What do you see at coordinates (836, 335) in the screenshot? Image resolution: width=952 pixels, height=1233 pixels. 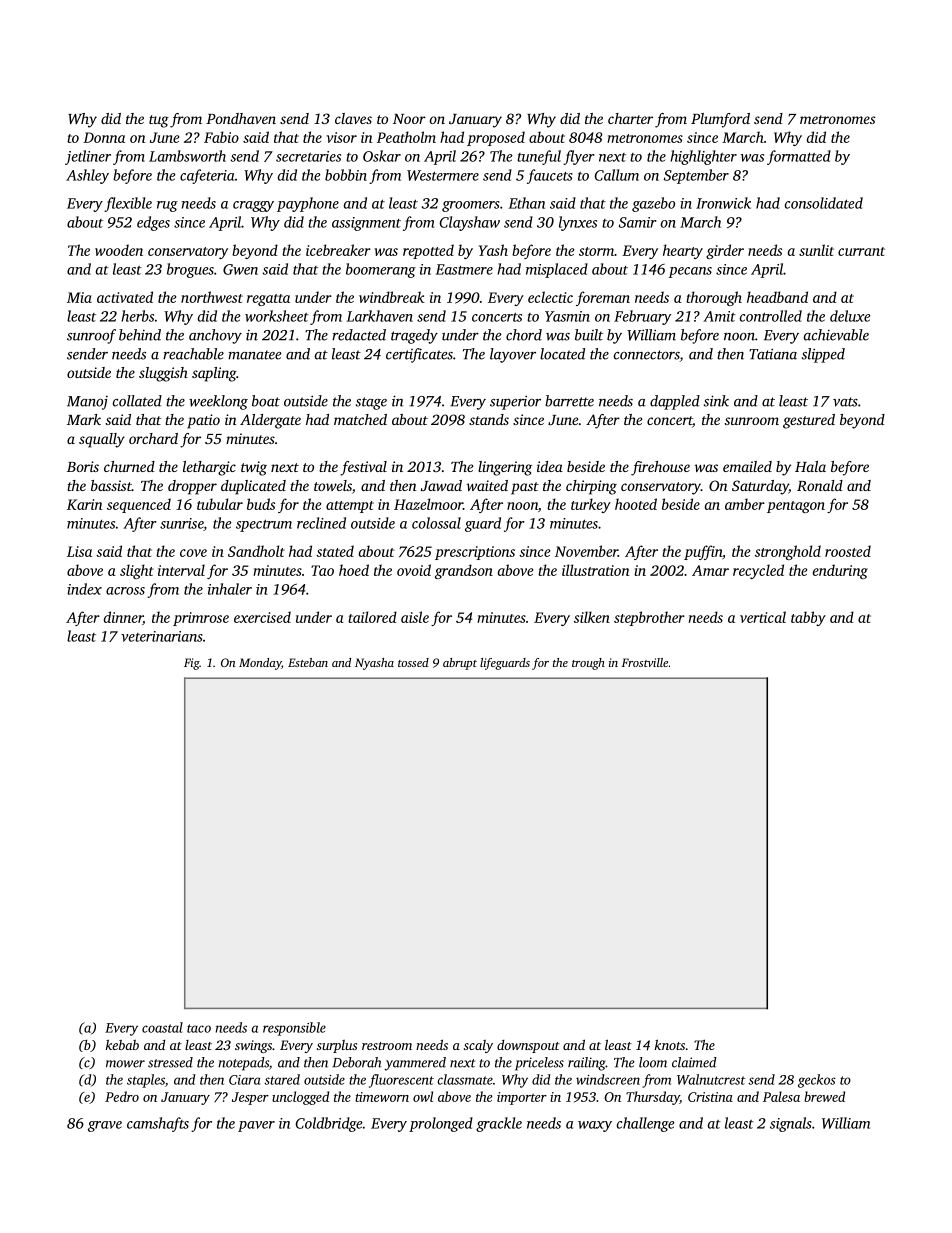 I see `achievable` at bounding box center [836, 335].
